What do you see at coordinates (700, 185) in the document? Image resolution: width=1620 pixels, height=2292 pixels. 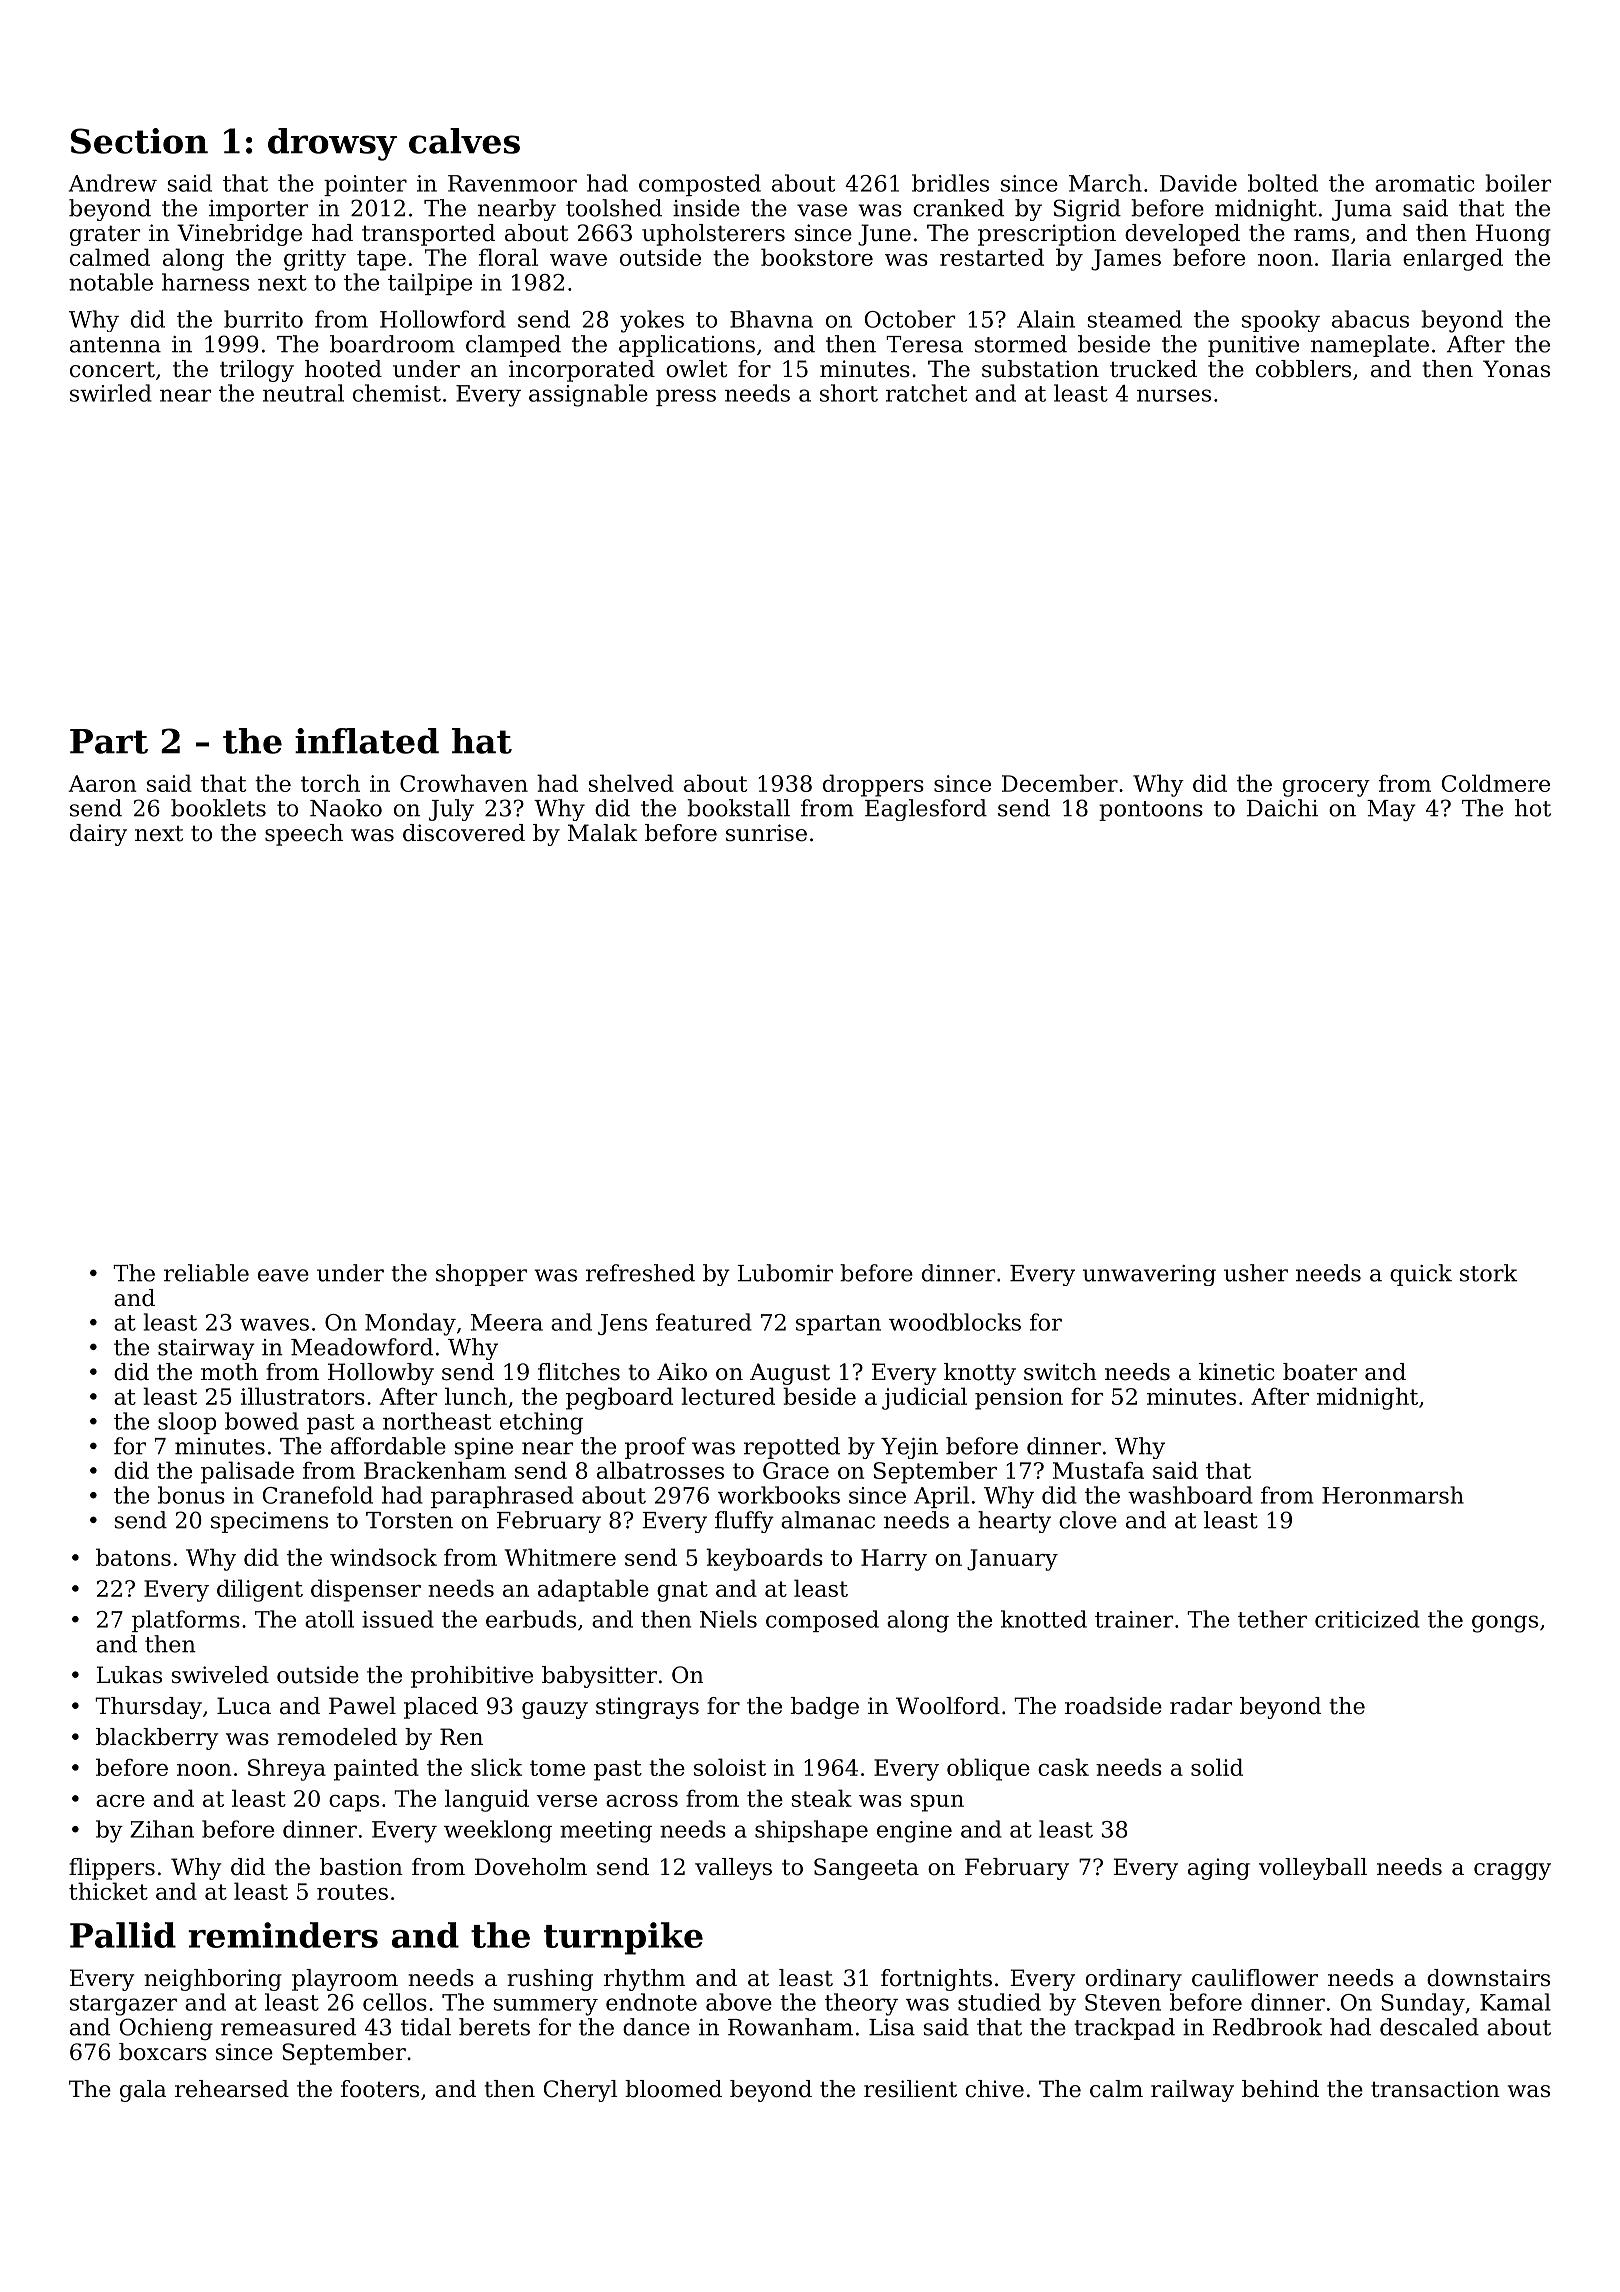 I see `composted` at bounding box center [700, 185].
